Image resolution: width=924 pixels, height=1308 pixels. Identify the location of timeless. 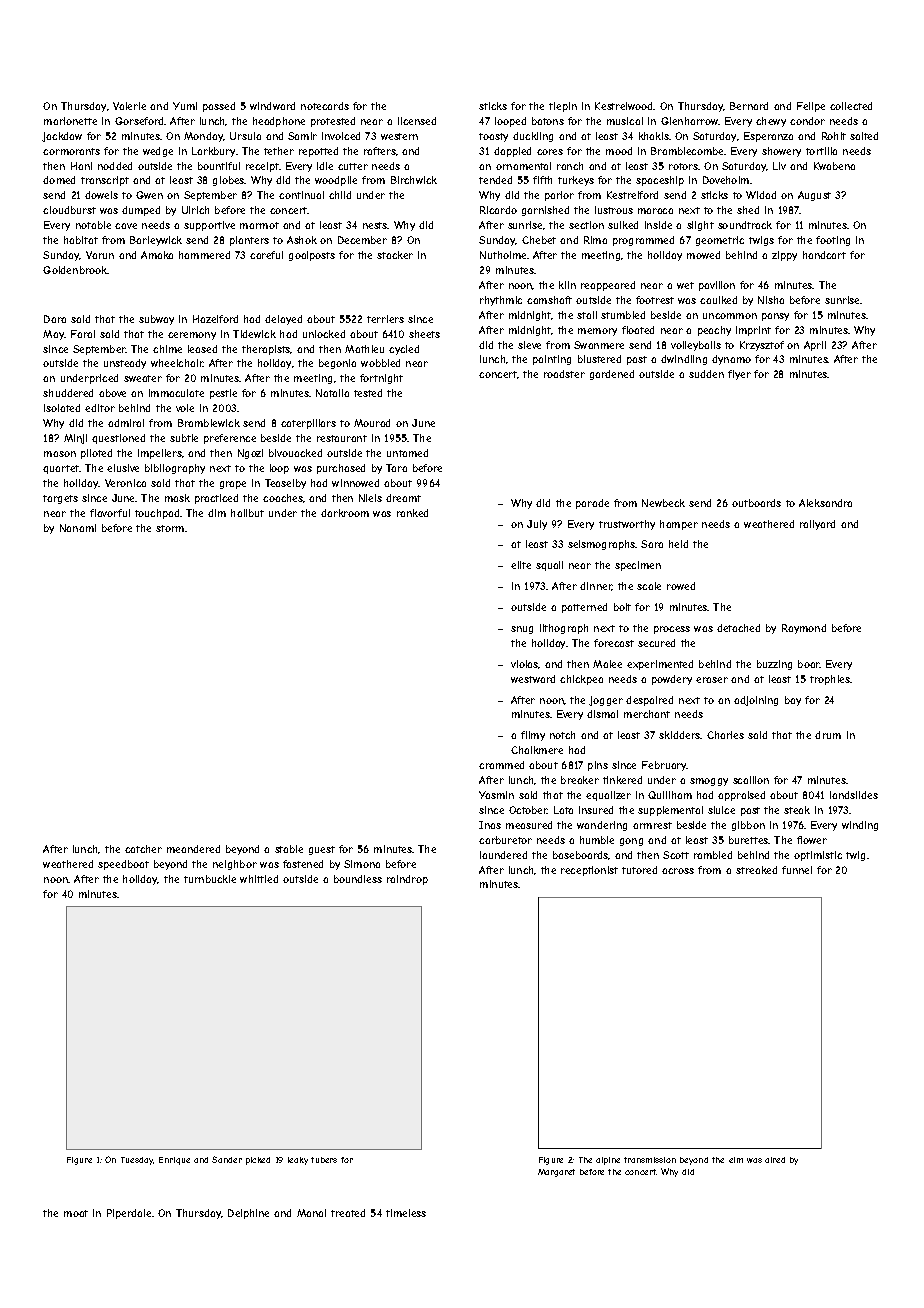
(406, 1213).
